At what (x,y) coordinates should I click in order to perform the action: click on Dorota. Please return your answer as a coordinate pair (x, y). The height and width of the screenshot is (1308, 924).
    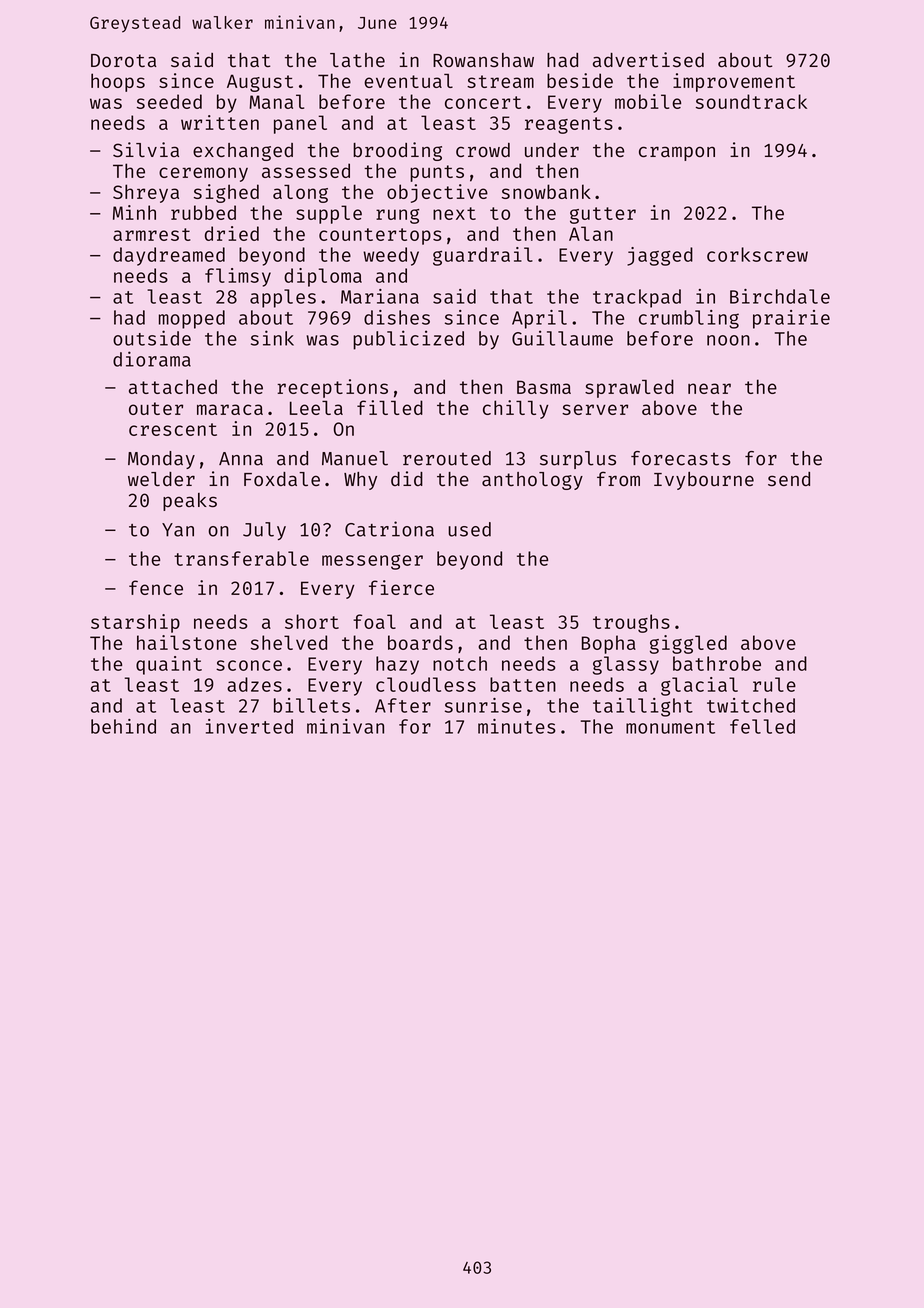
    Looking at the image, I should click on (124, 60).
